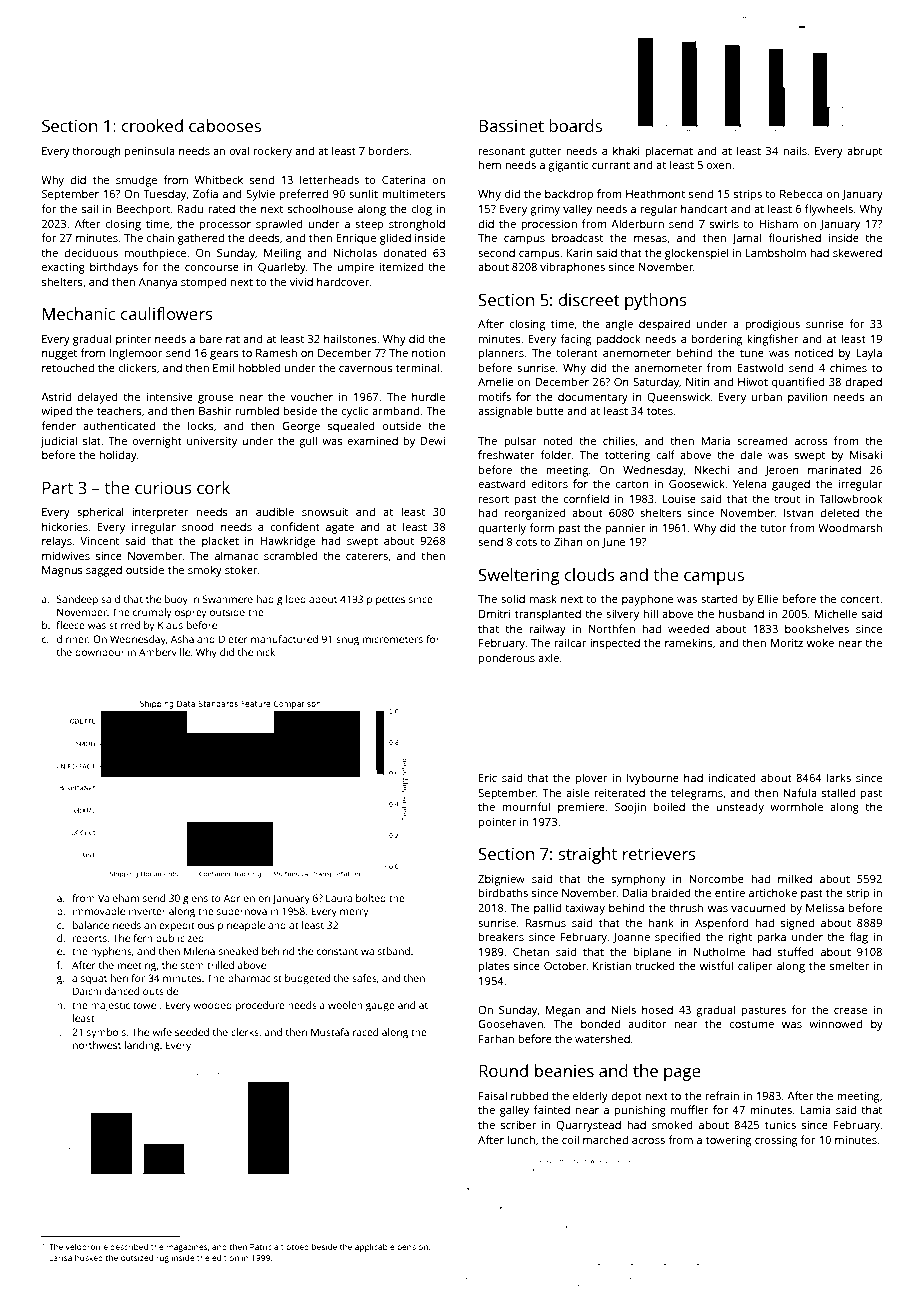 This image has height=1308, width=924. I want to click on landing, so click(142, 1046).
